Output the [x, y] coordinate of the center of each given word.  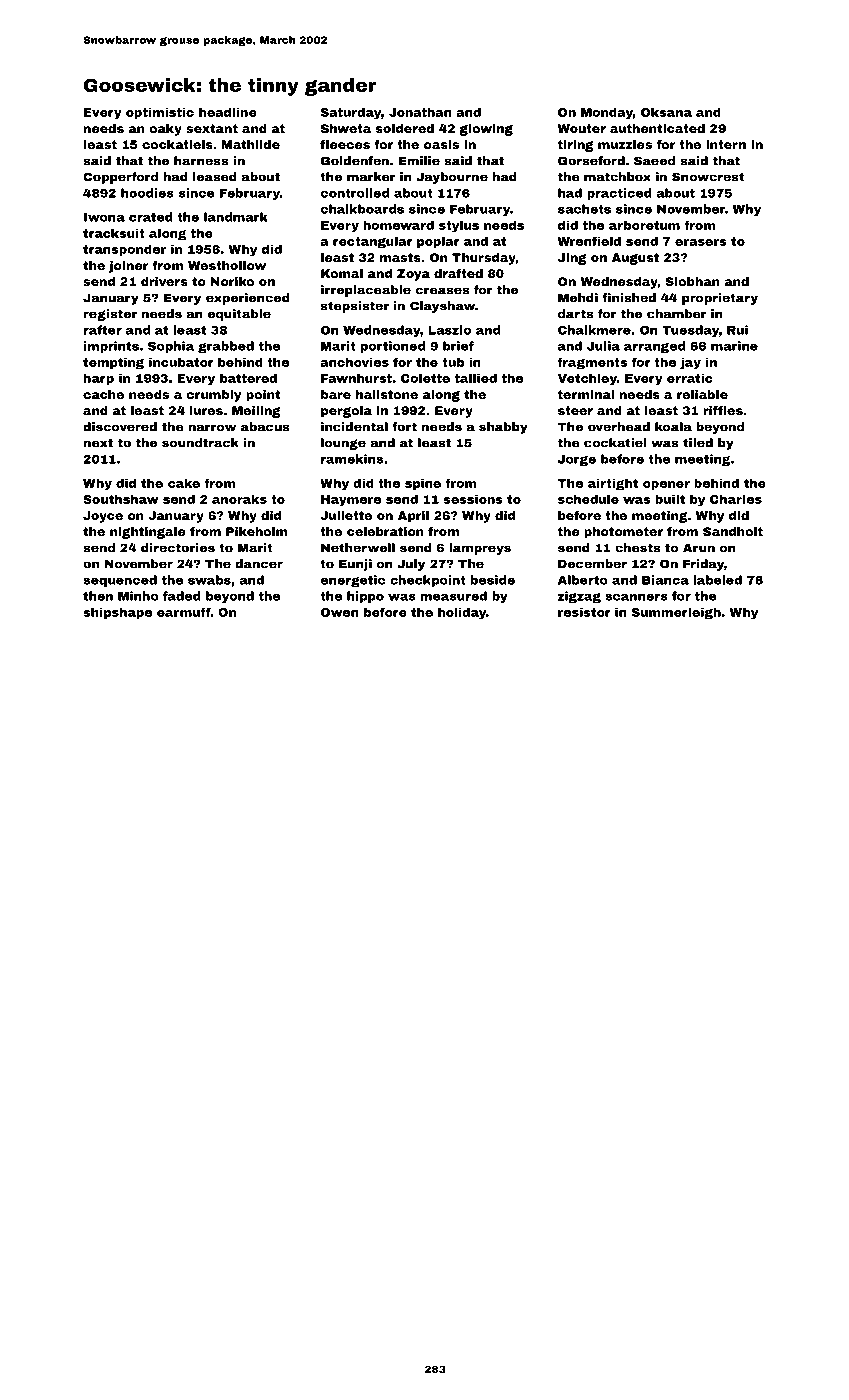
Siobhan [692, 281]
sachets [584, 209]
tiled [698, 443]
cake [184, 483]
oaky [165, 130]
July [411, 565]
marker [371, 177]
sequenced [120, 581]
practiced [619, 194]
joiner [129, 267]
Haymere [351, 501]
